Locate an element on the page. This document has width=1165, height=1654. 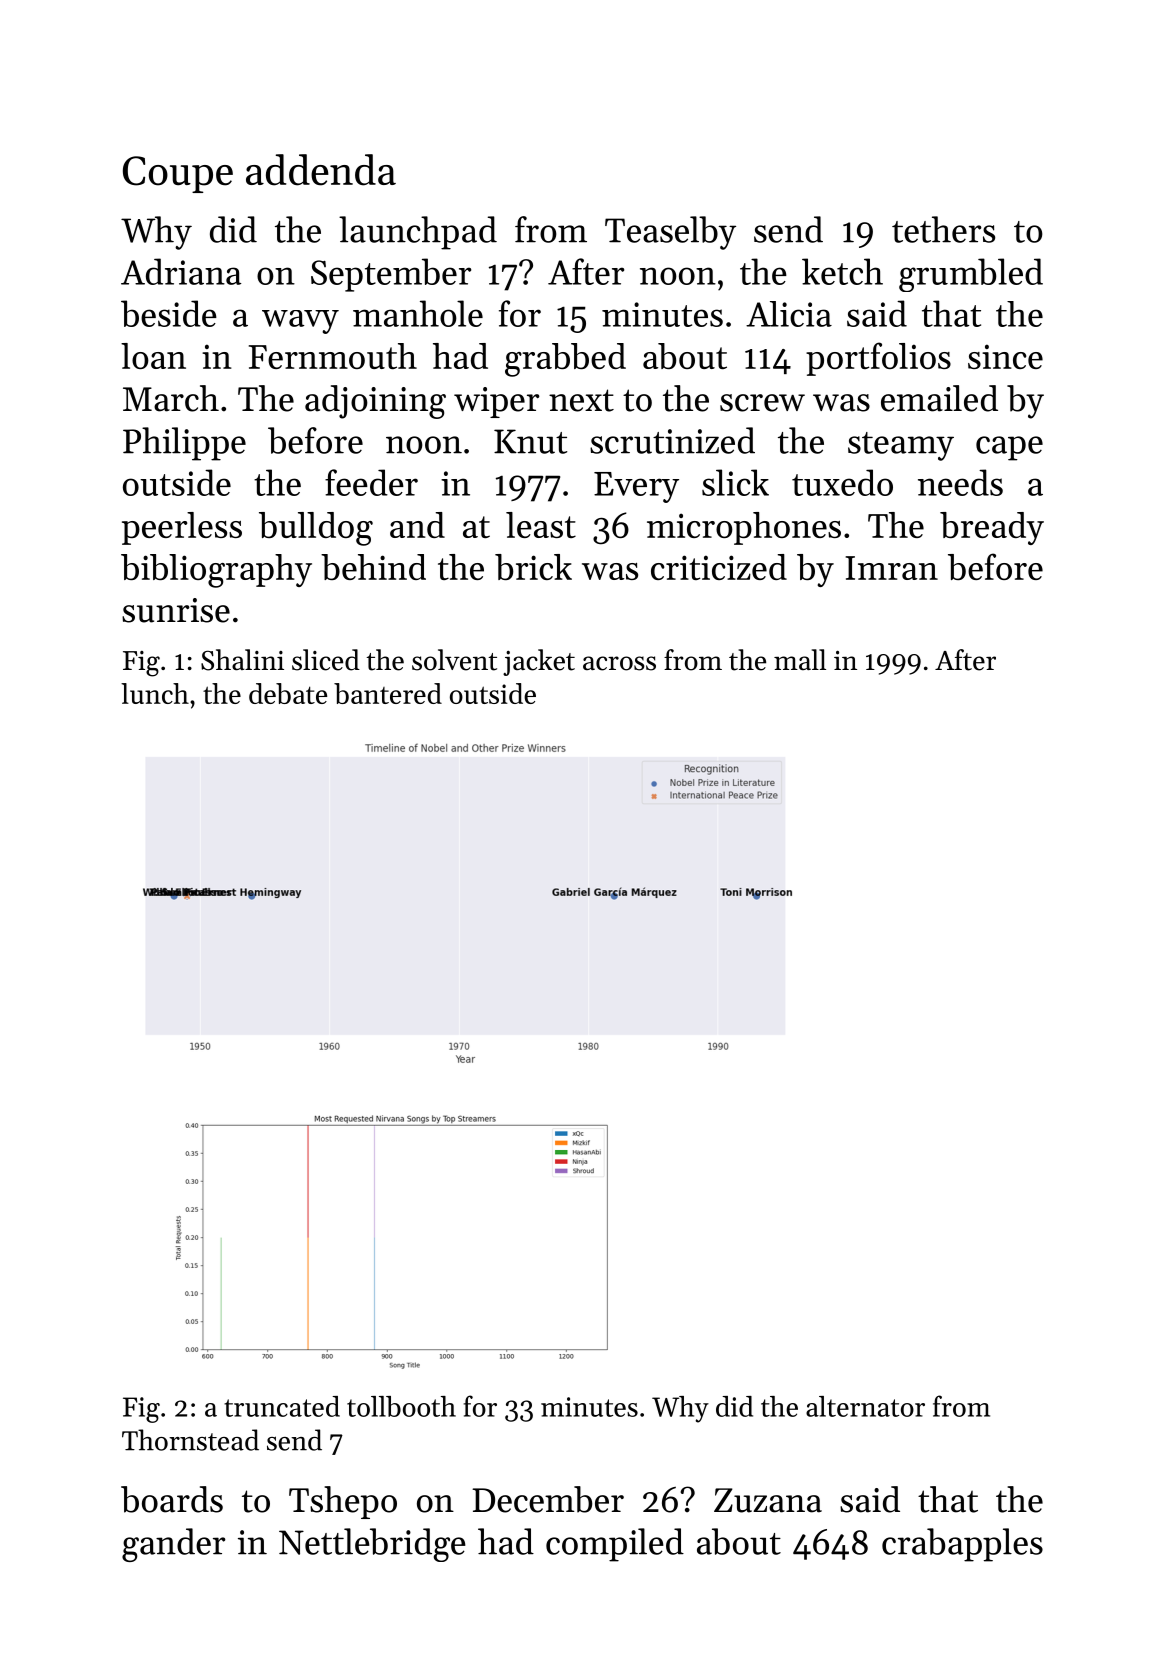
gander is located at coordinates (174, 1545).
